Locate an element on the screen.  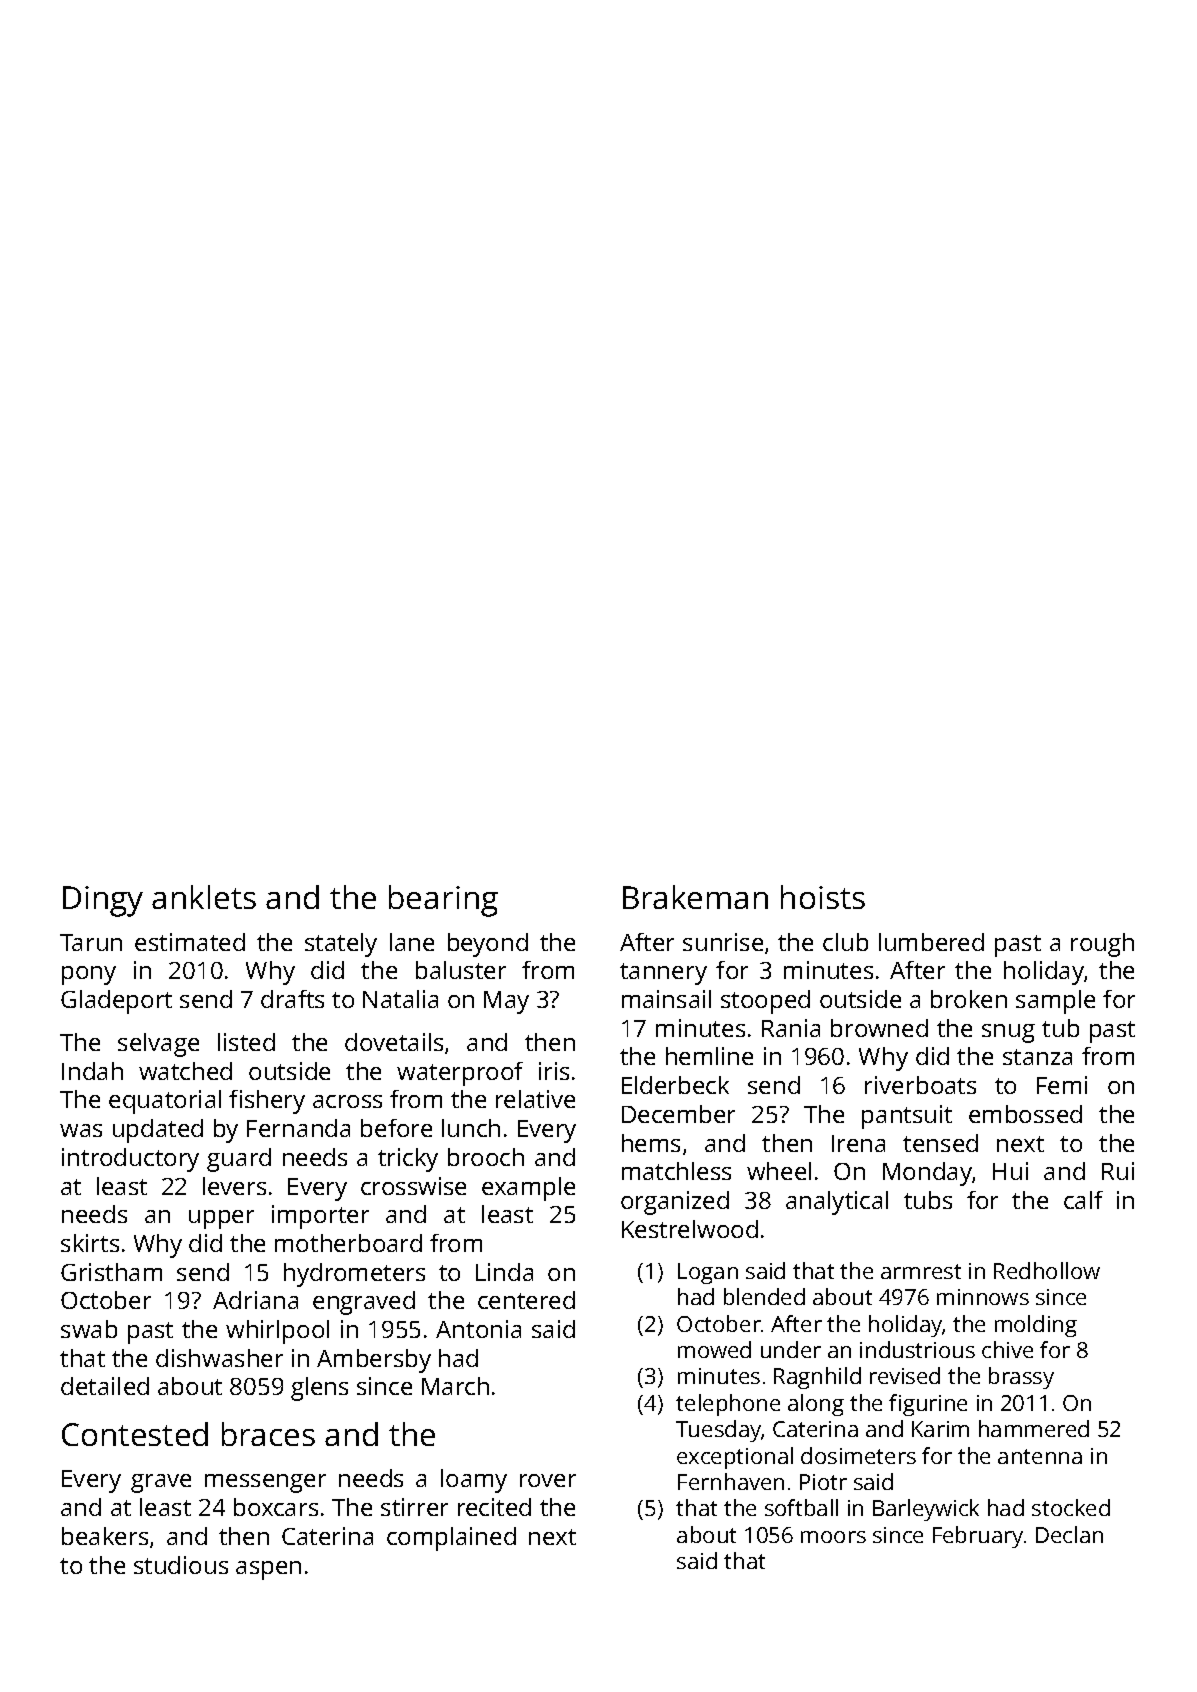
Indah is located at coordinates (92, 1071).
